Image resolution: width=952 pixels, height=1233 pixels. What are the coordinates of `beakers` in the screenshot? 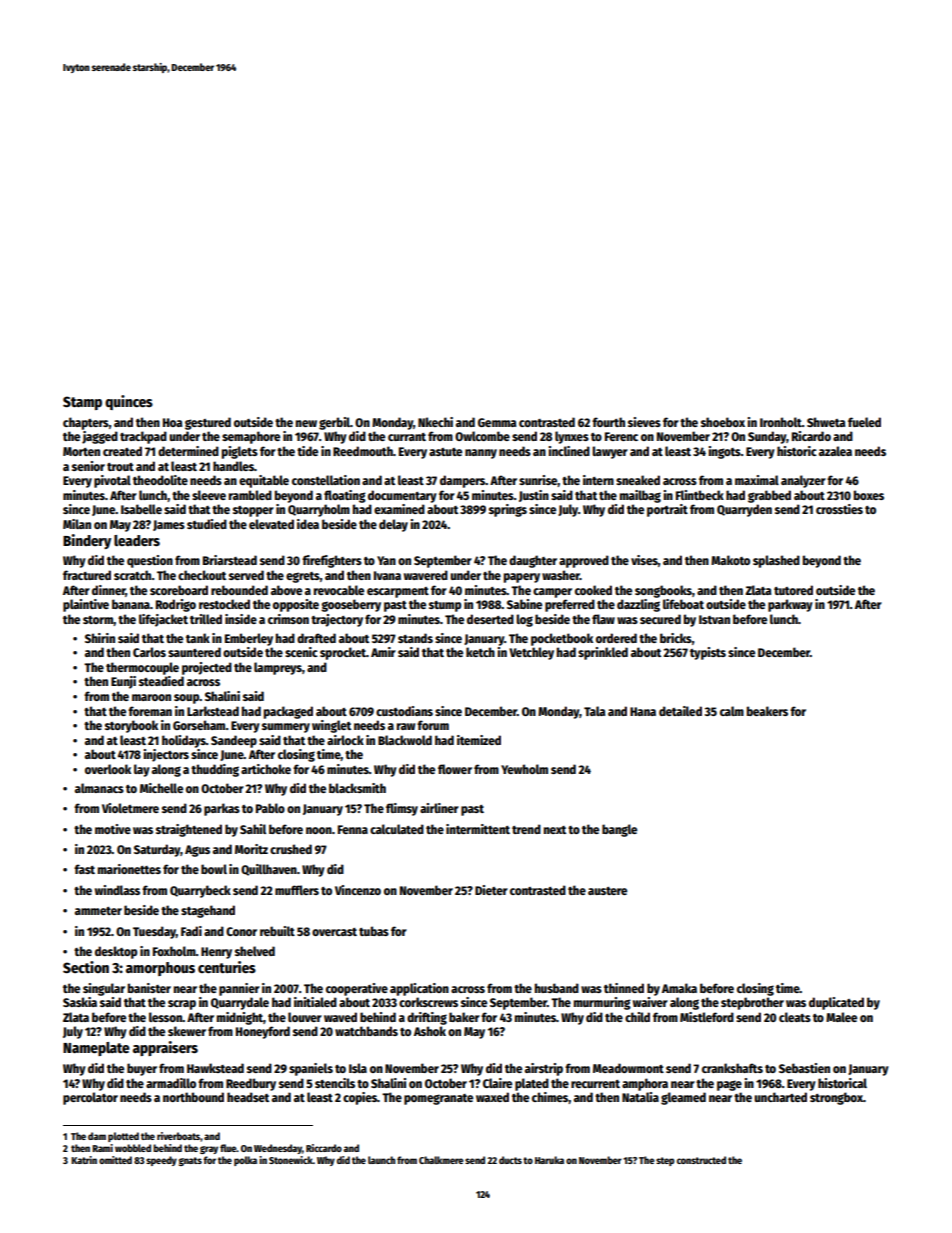 It's located at (767, 711).
